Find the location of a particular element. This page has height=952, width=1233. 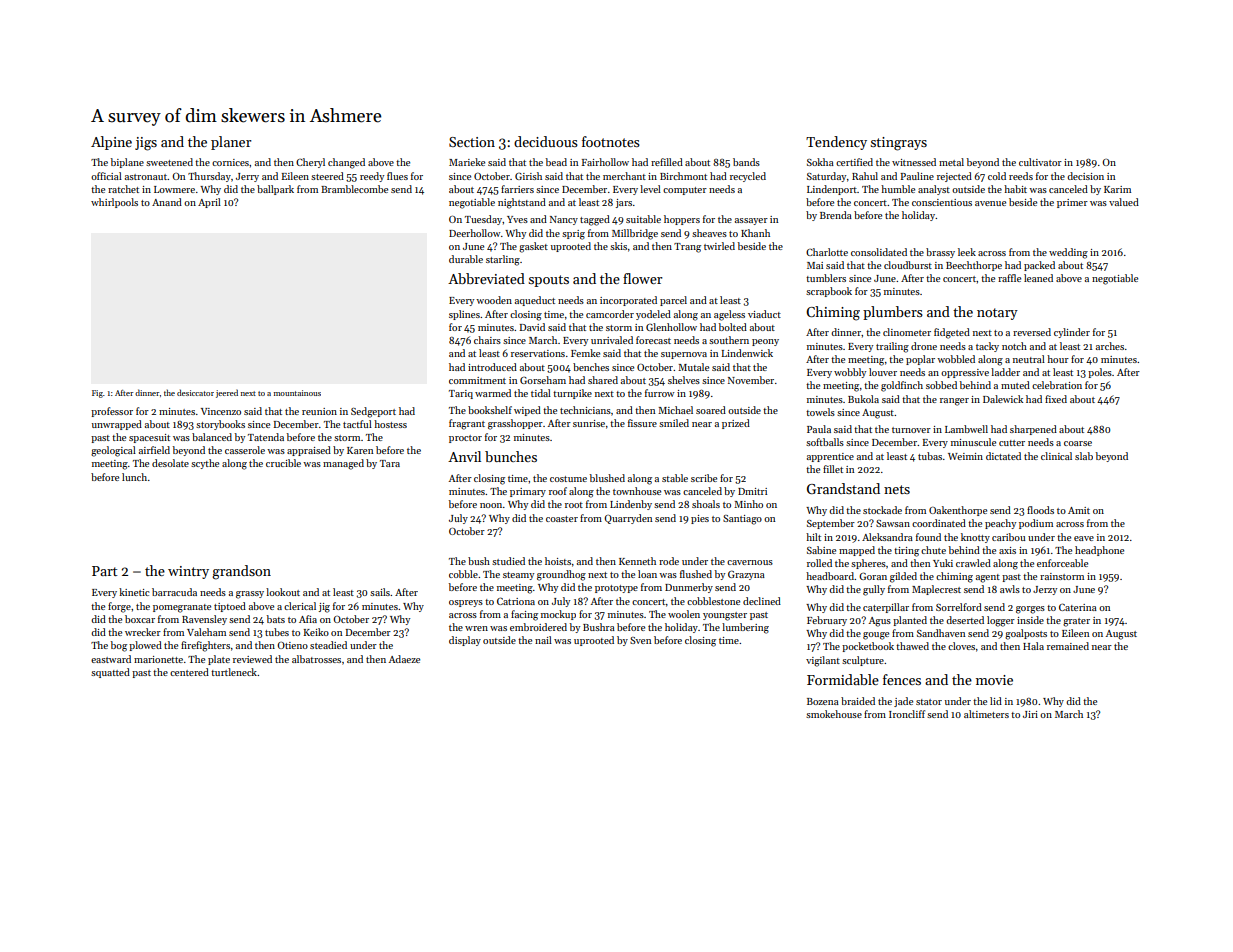

squatted is located at coordinates (110, 673).
